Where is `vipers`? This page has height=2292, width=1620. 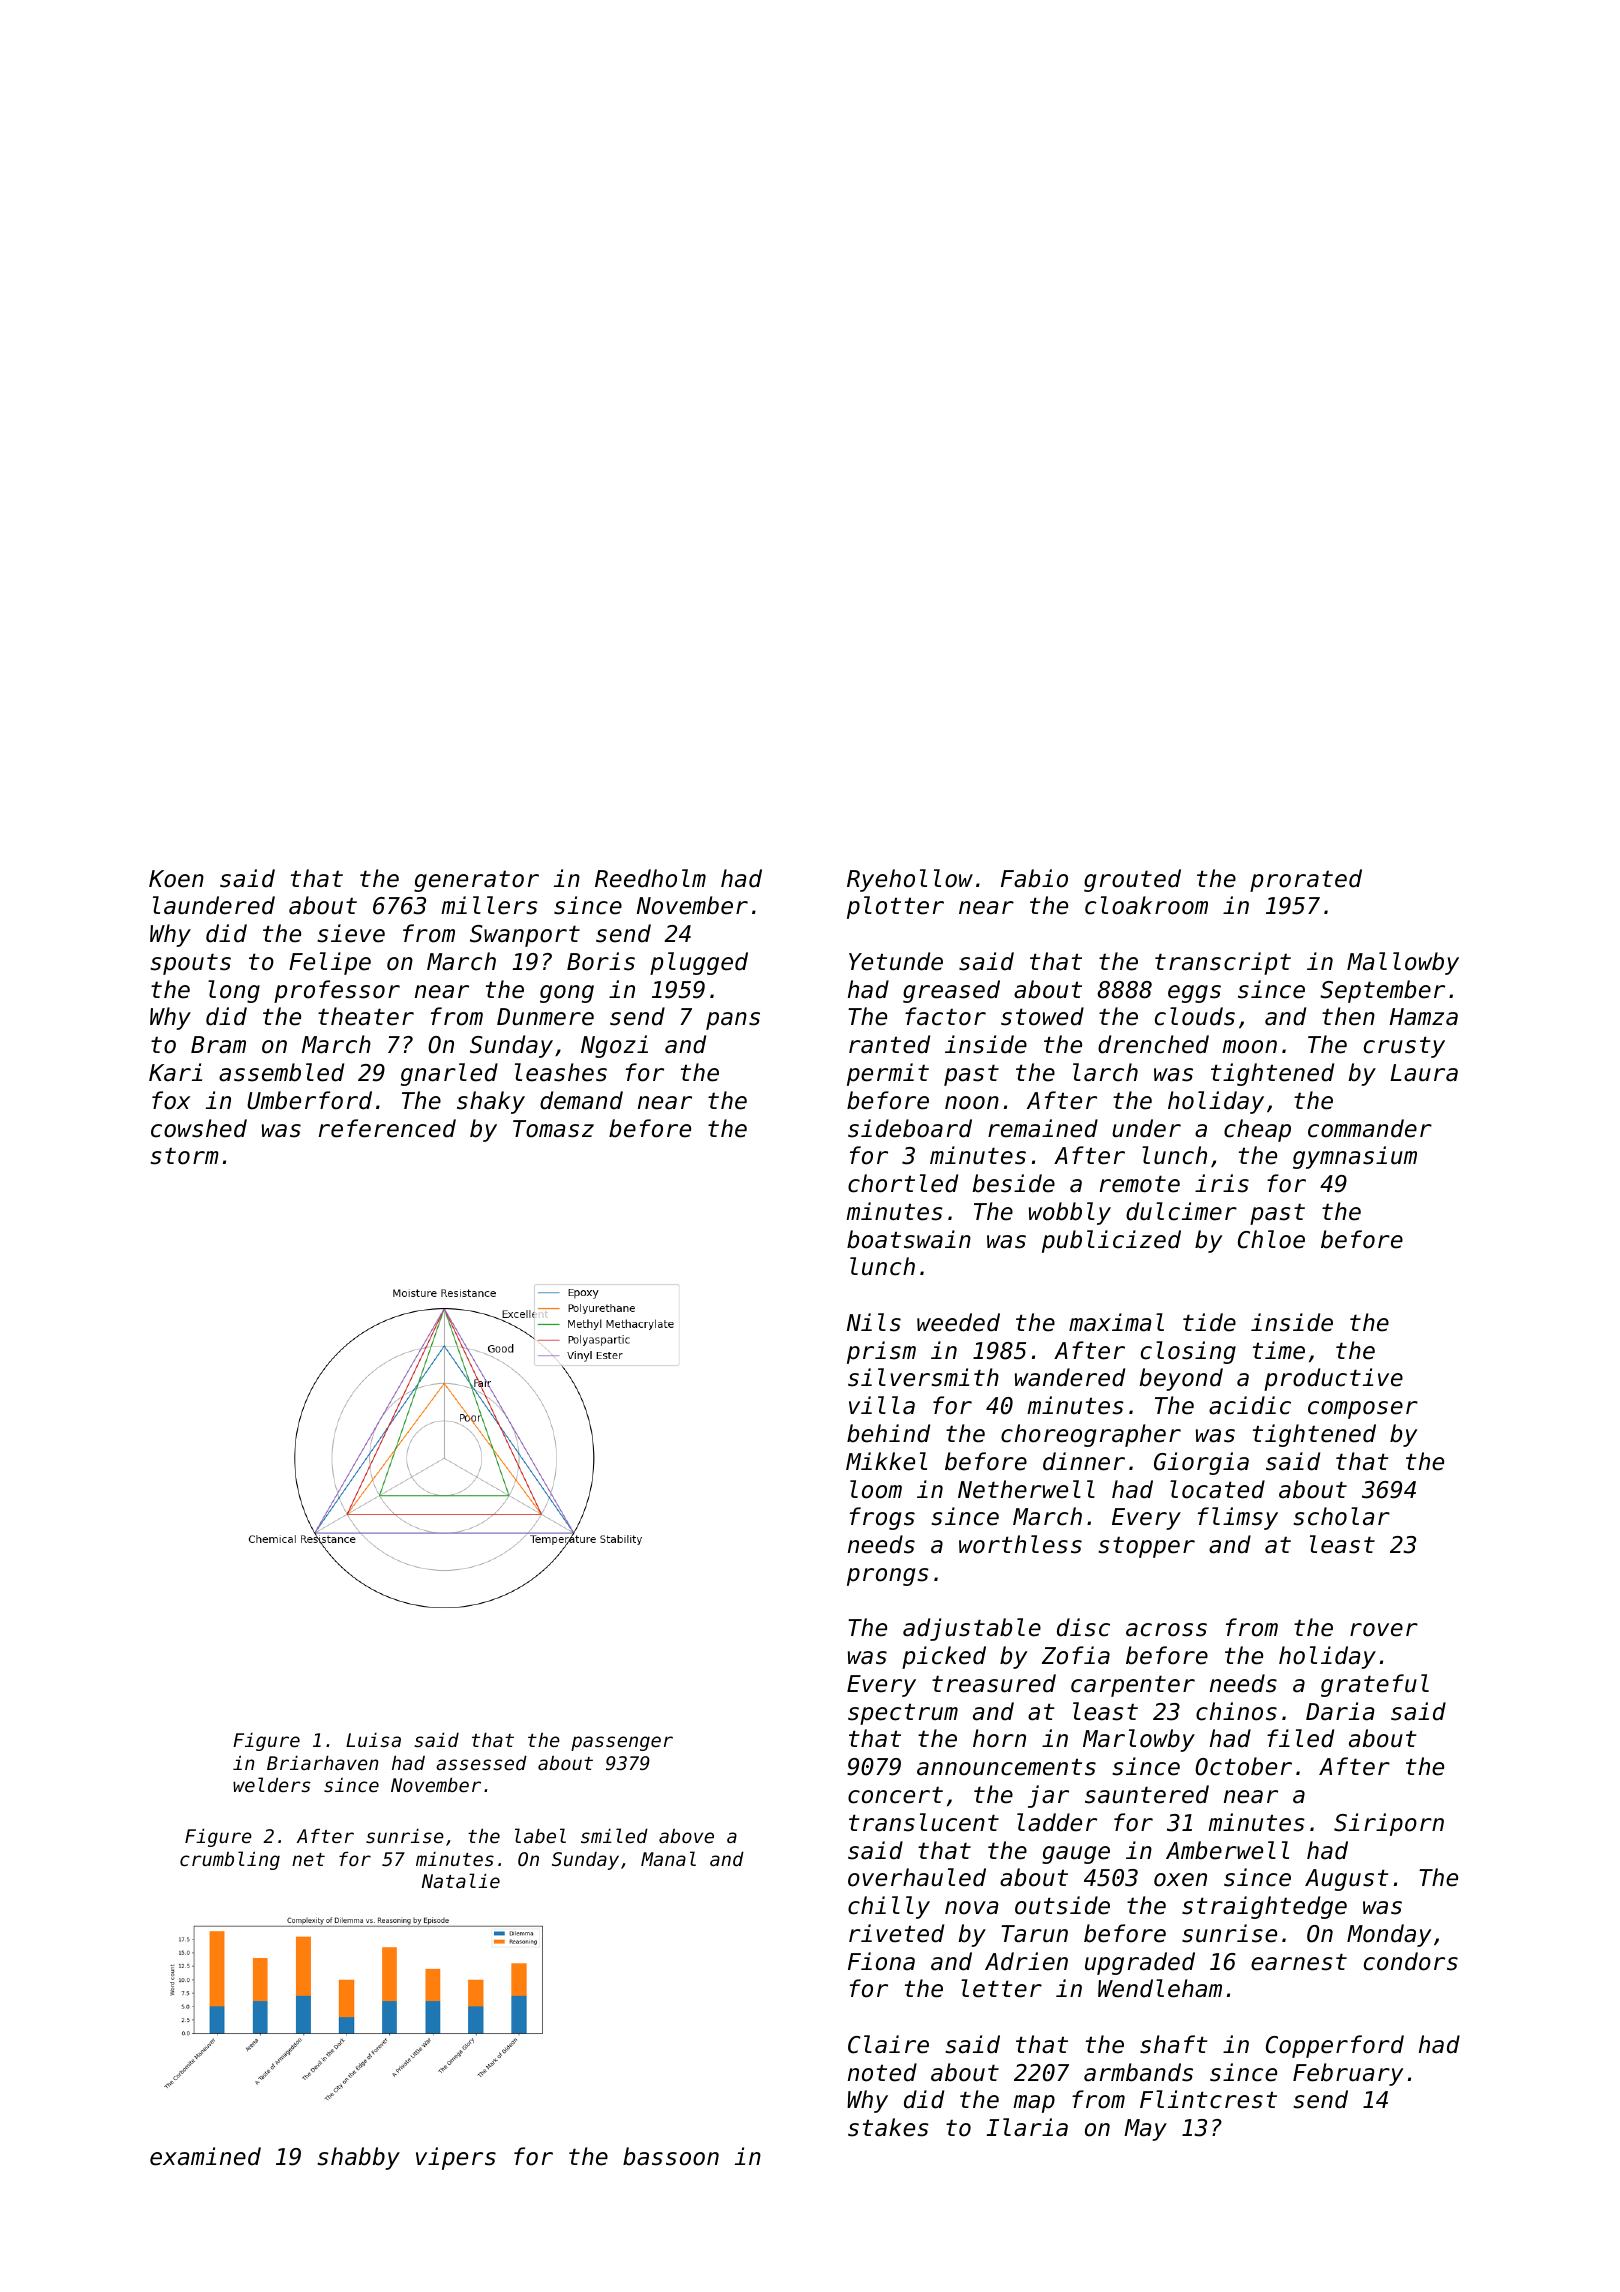 vipers is located at coordinates (456, 2158).
